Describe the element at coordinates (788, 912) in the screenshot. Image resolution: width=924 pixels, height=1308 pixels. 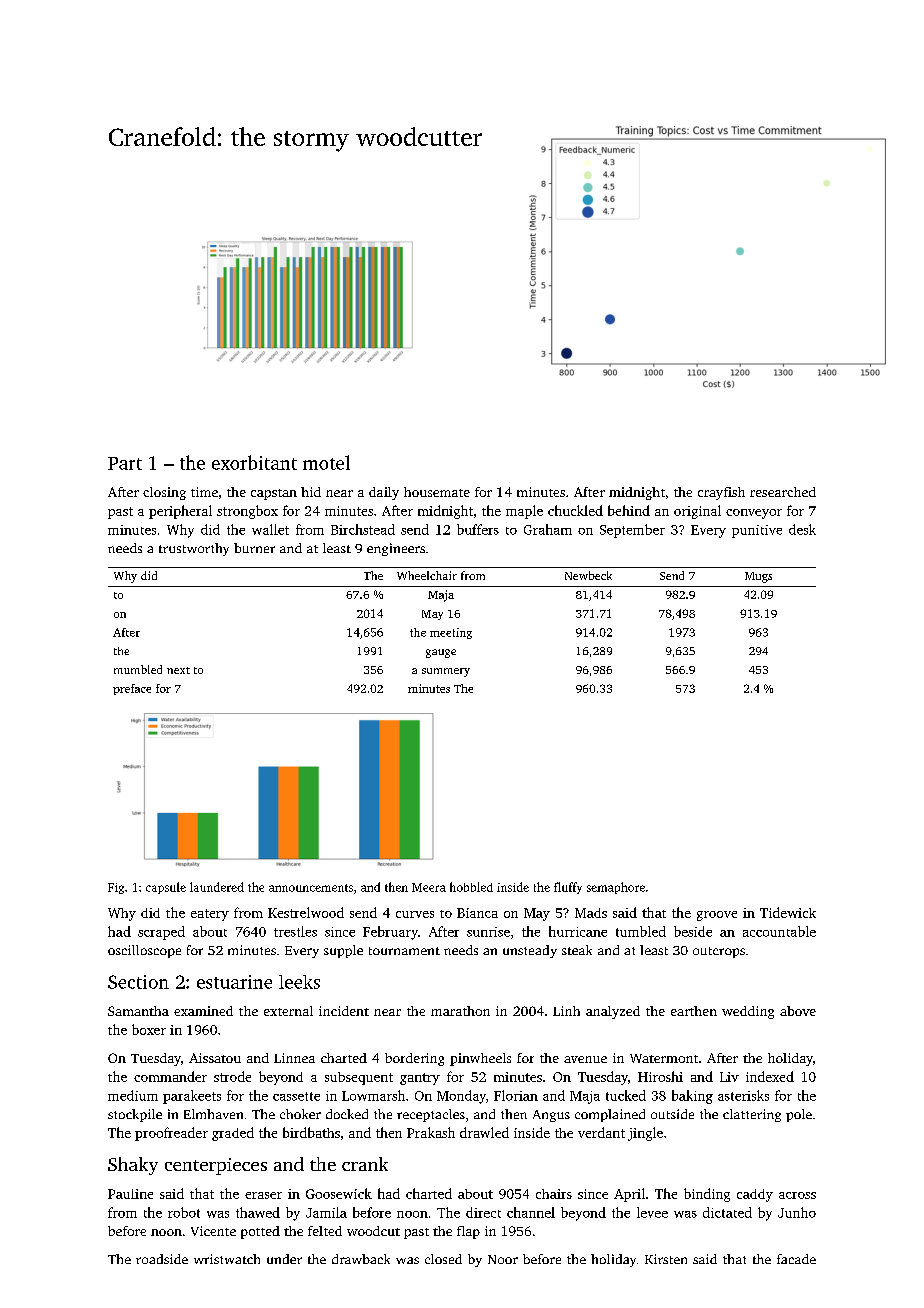
I see `Tidewick` at that location.
